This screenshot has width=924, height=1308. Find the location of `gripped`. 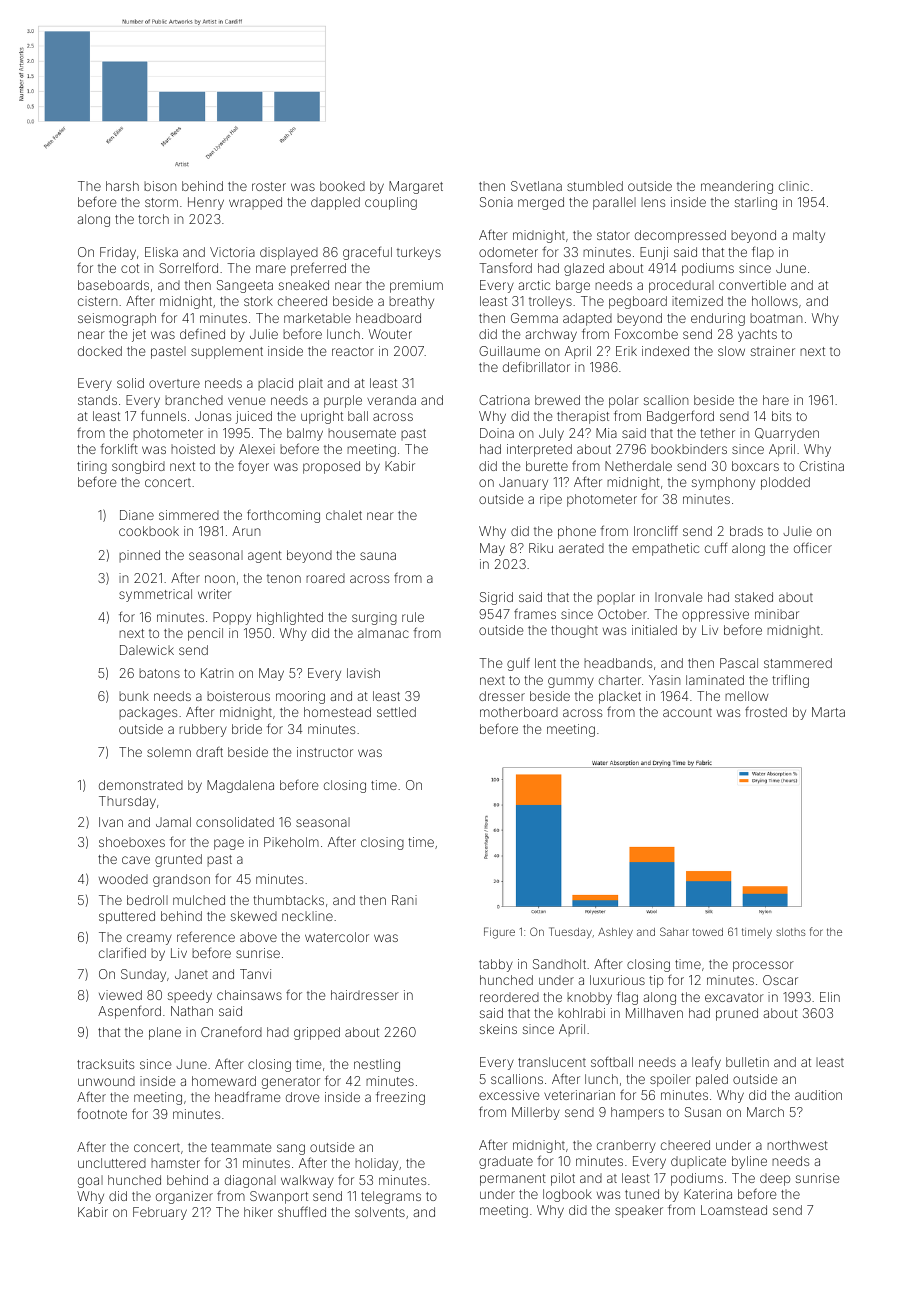

gripped is located at coordinates (317, 1033).
